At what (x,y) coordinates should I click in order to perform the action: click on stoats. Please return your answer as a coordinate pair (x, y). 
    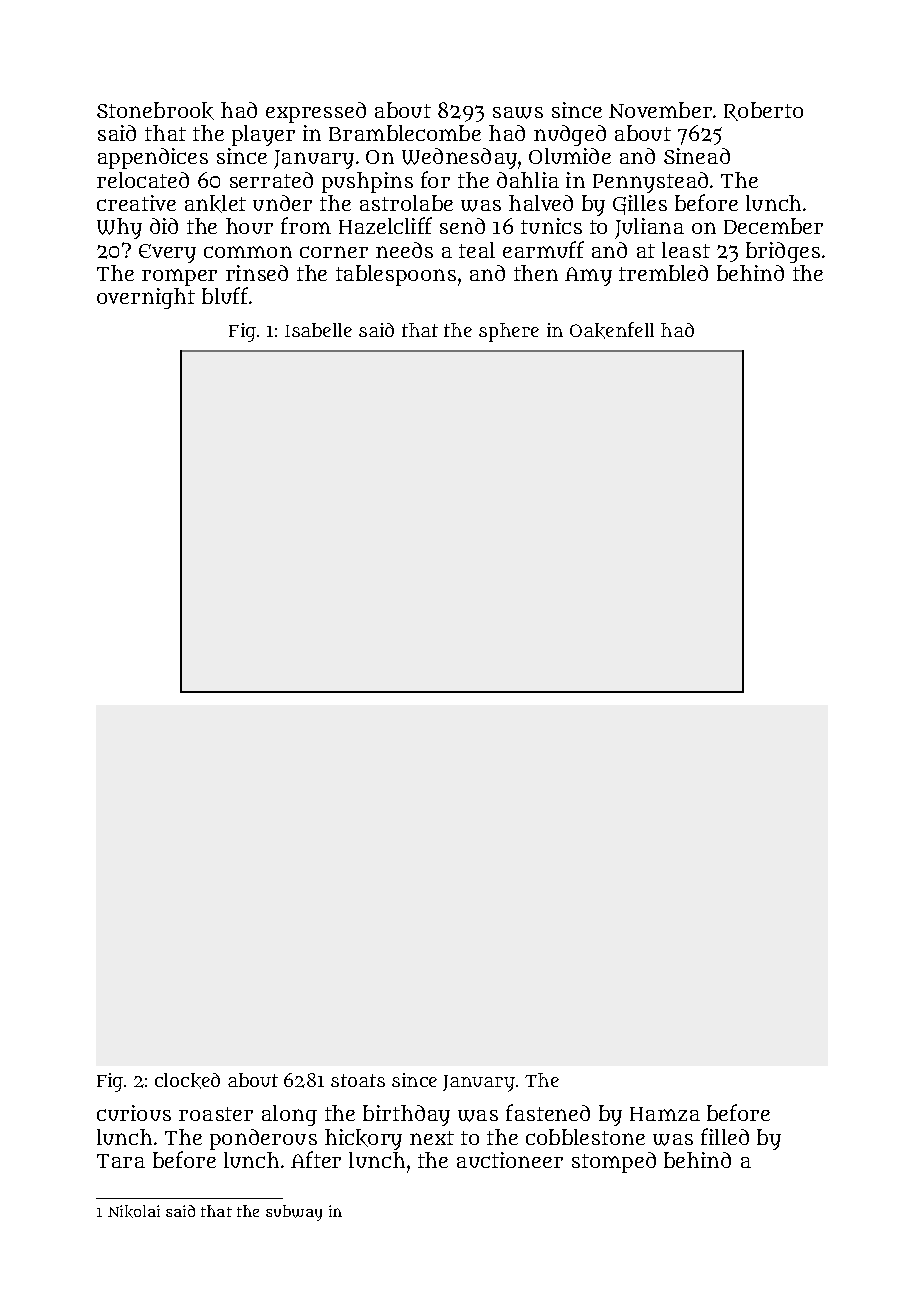
    Looking at the image, I should click on (358, 1080).
